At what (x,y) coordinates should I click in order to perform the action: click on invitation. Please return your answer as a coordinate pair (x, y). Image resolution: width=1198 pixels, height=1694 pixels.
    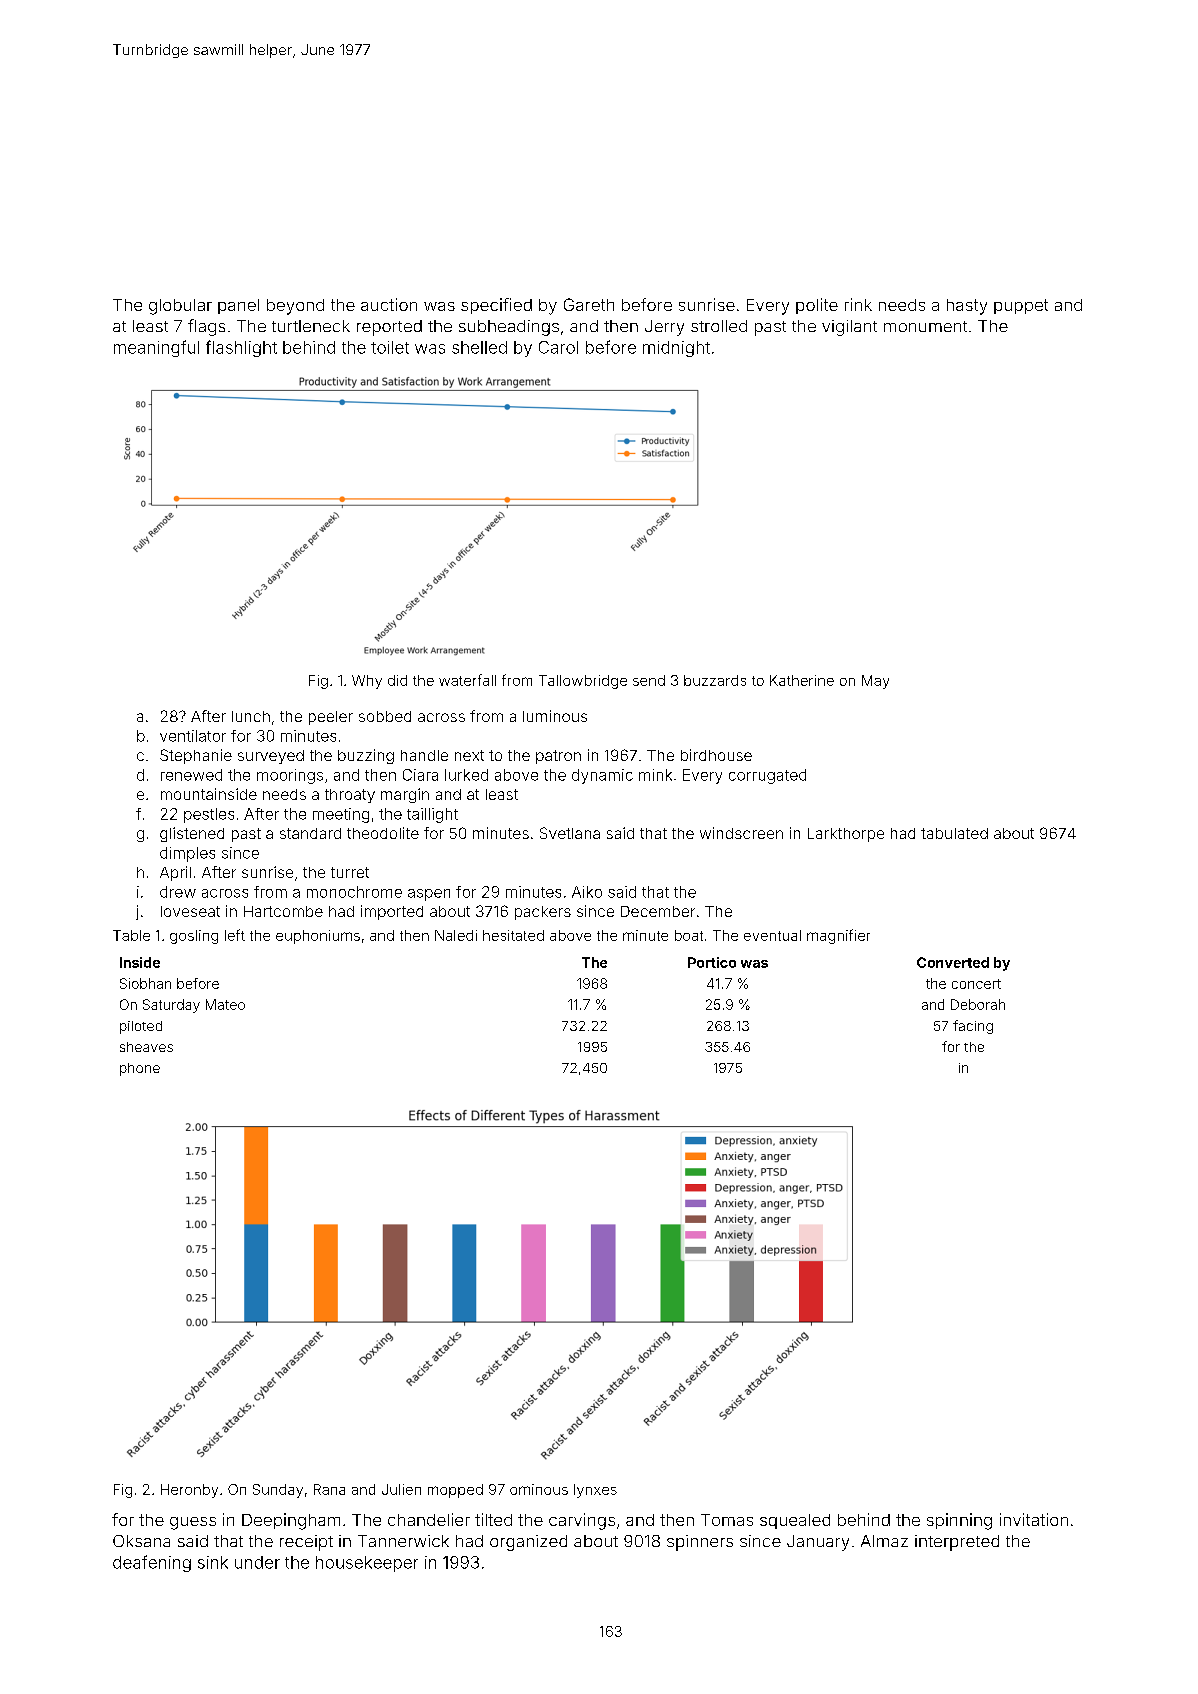
    Looking at the image, I should click on (1034, 1519).
